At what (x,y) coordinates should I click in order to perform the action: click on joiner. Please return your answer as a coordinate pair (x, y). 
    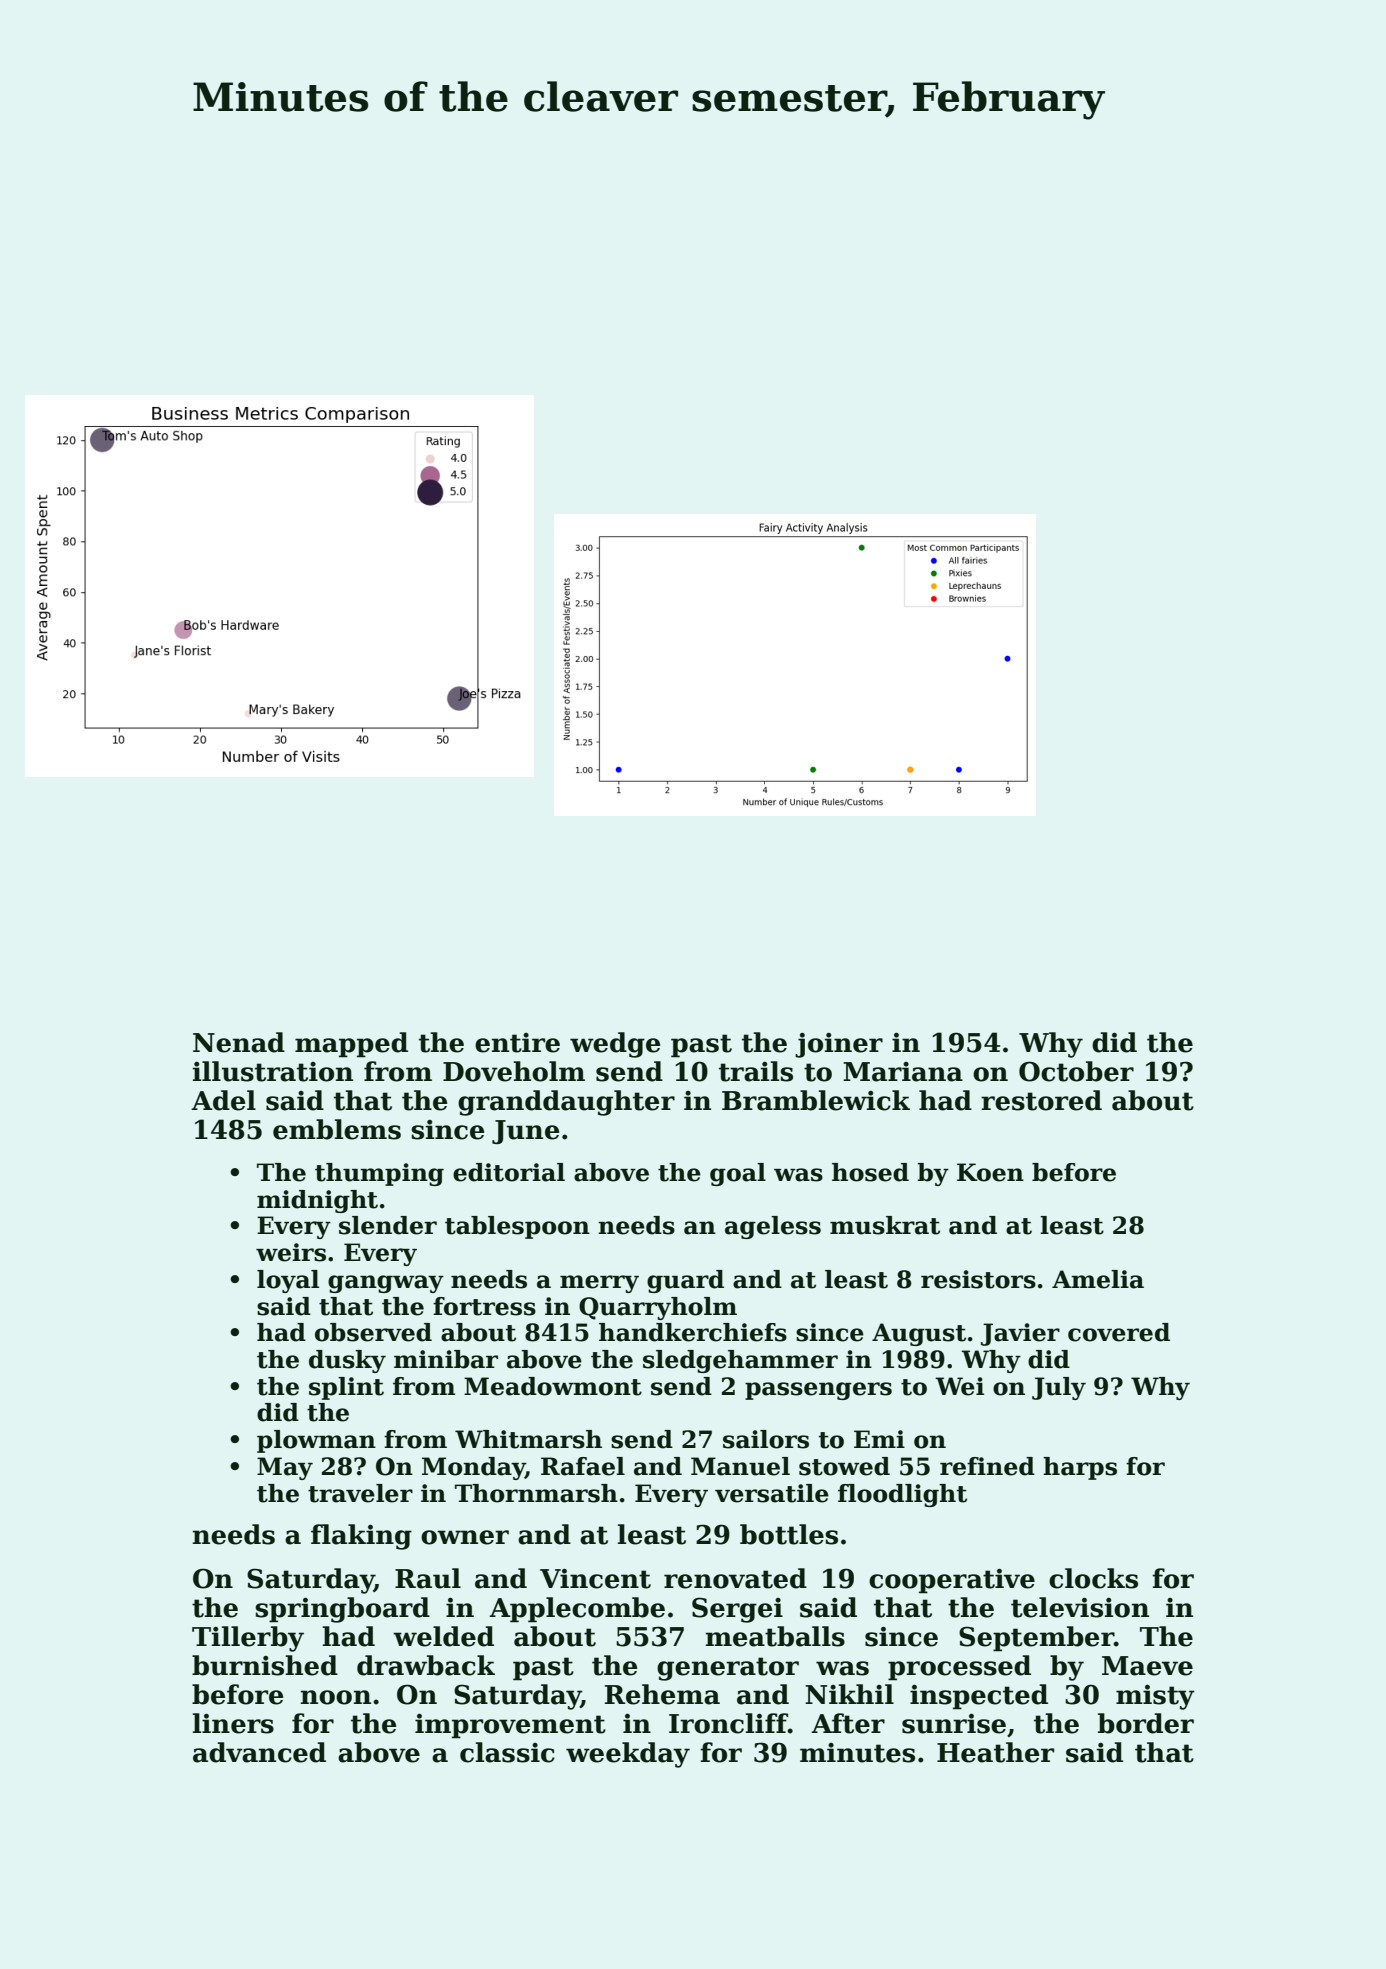
    Looking at the image, I should click on (839, 1045).
